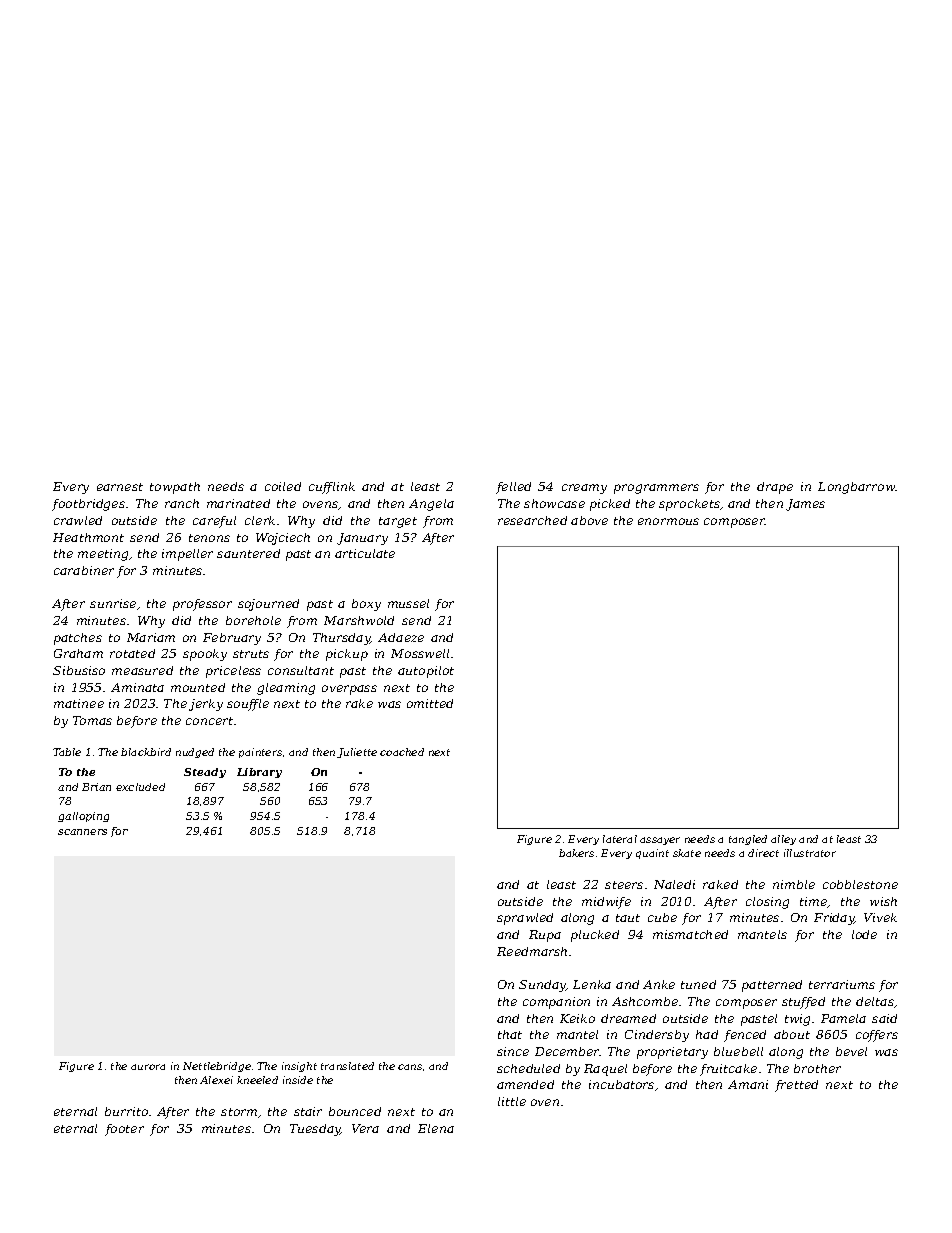 The height and width of the screenshot is (1233, 952). Describe the element at coordinates (88, 537) in the screenshot. I see `Heathmont` at that location.
